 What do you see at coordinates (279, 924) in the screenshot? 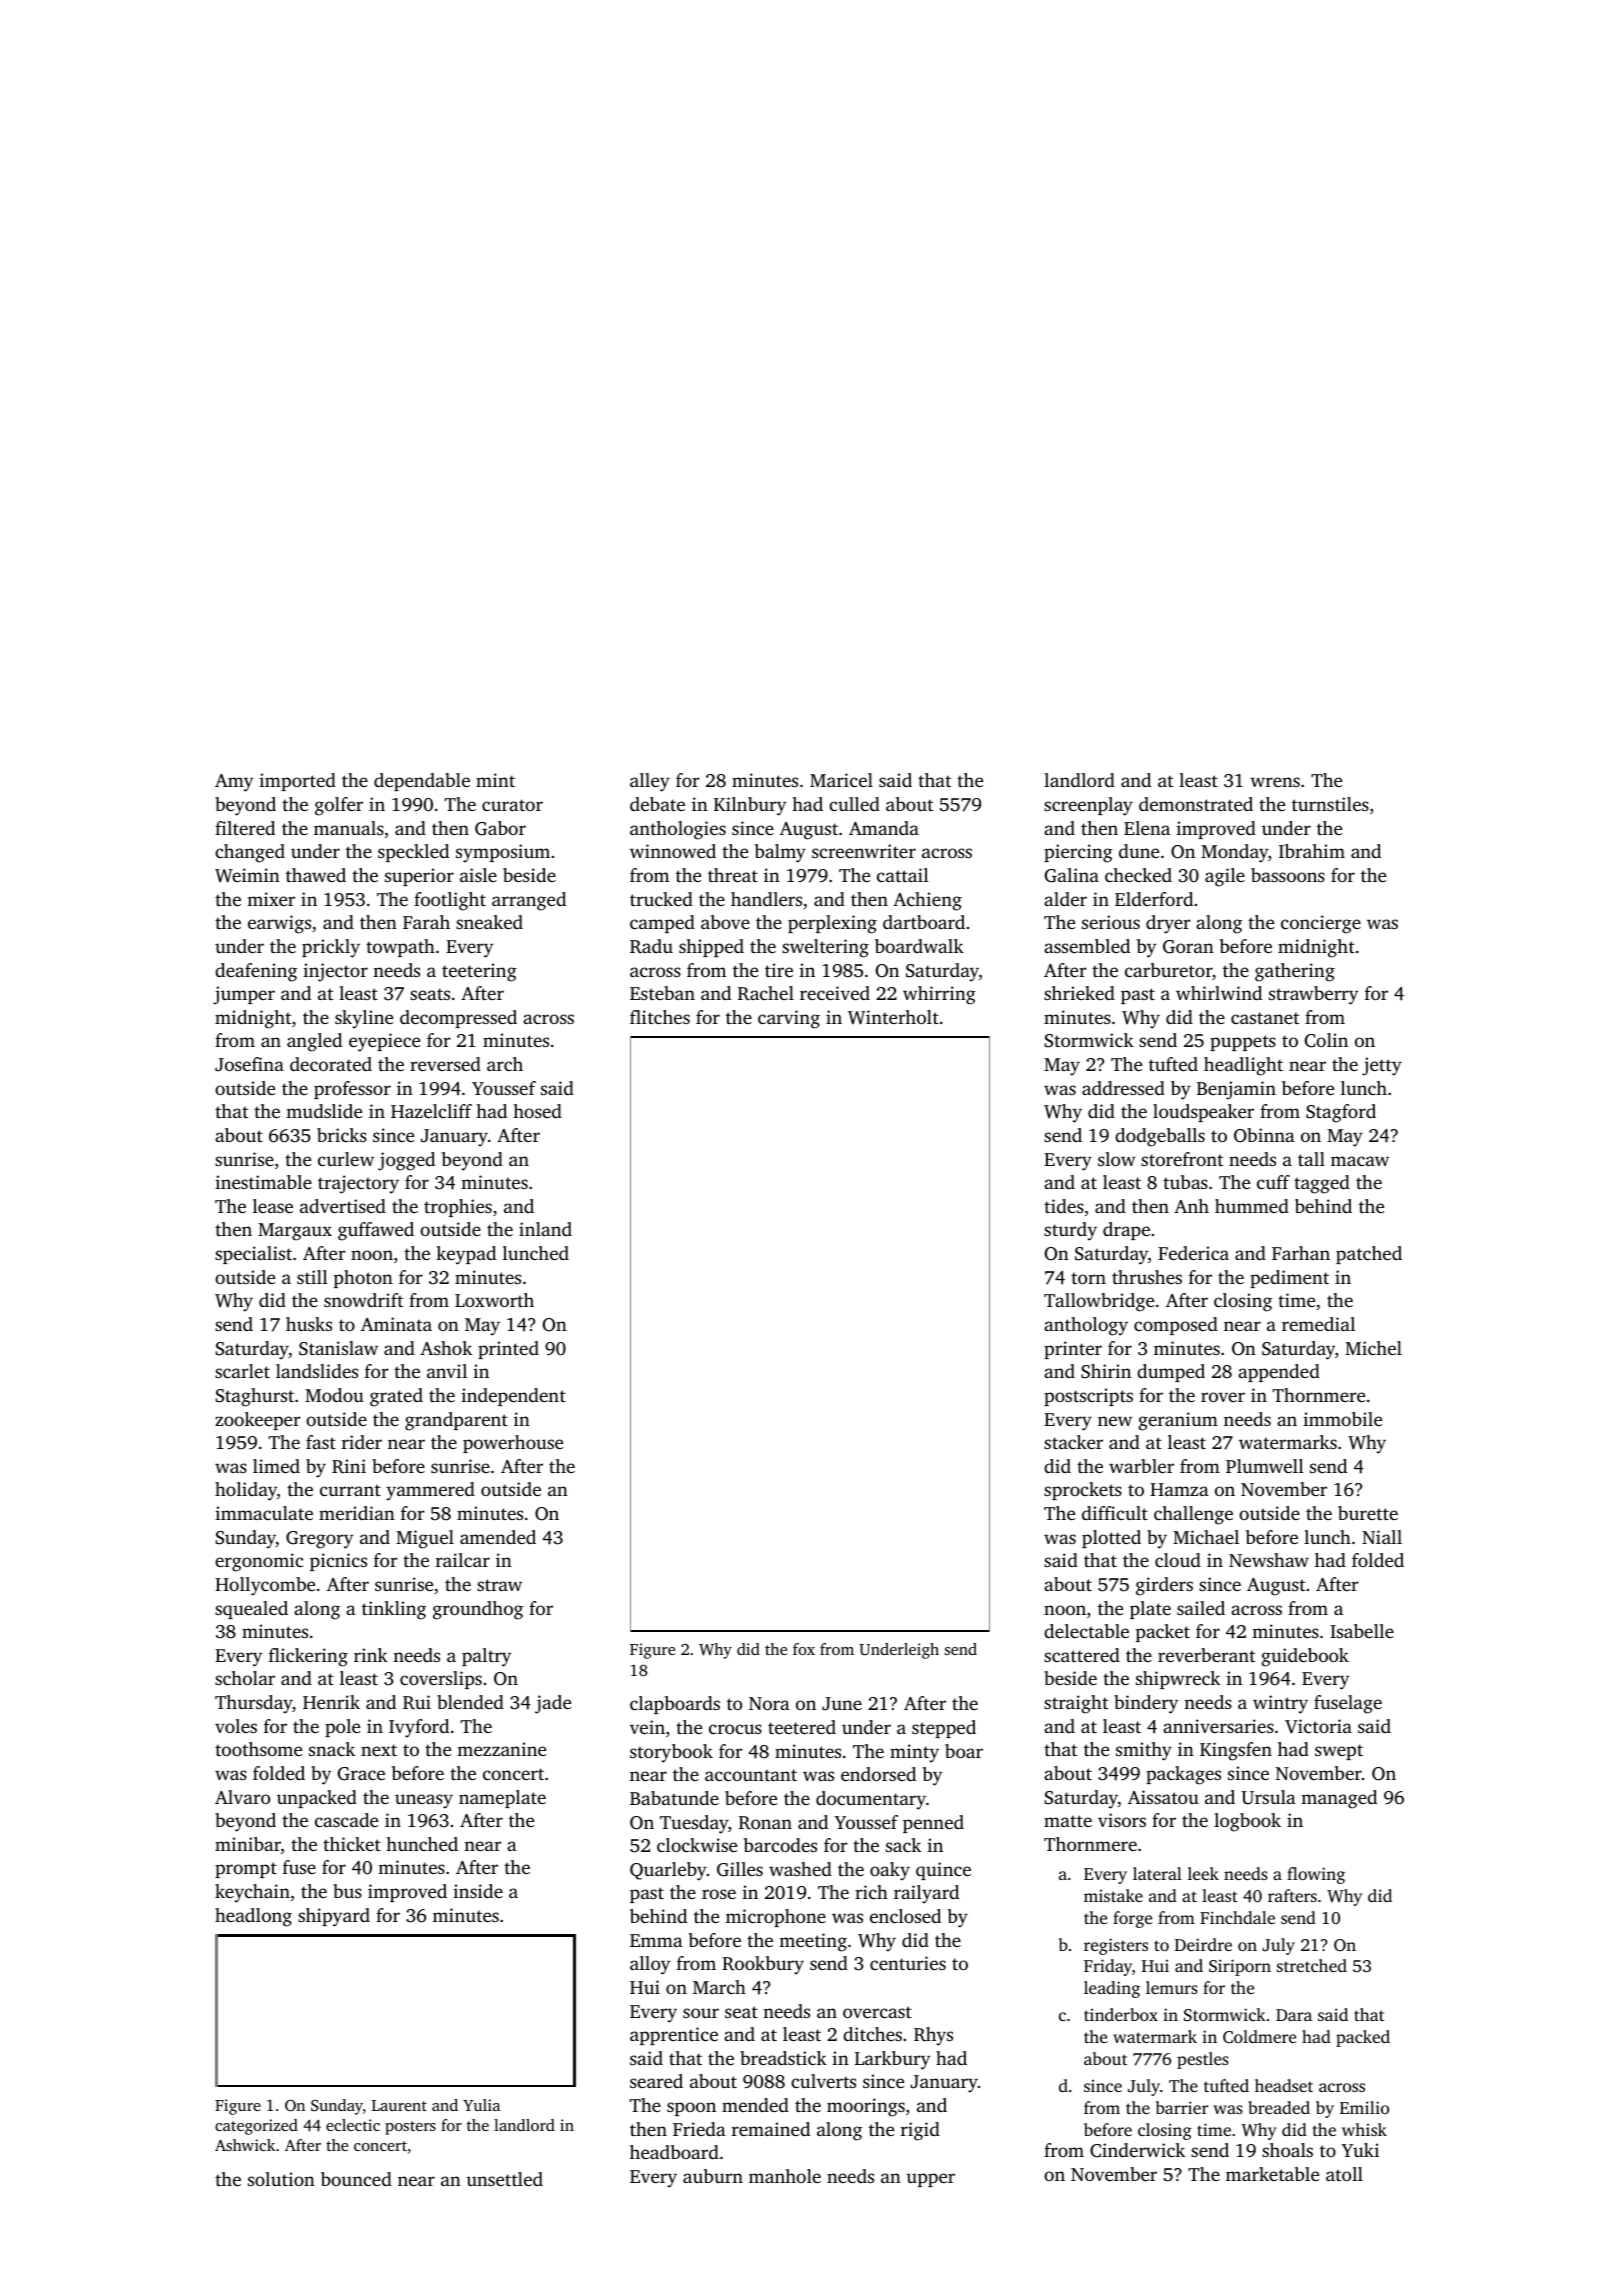
I see `earwigs` at bounding box center [279, 924].
